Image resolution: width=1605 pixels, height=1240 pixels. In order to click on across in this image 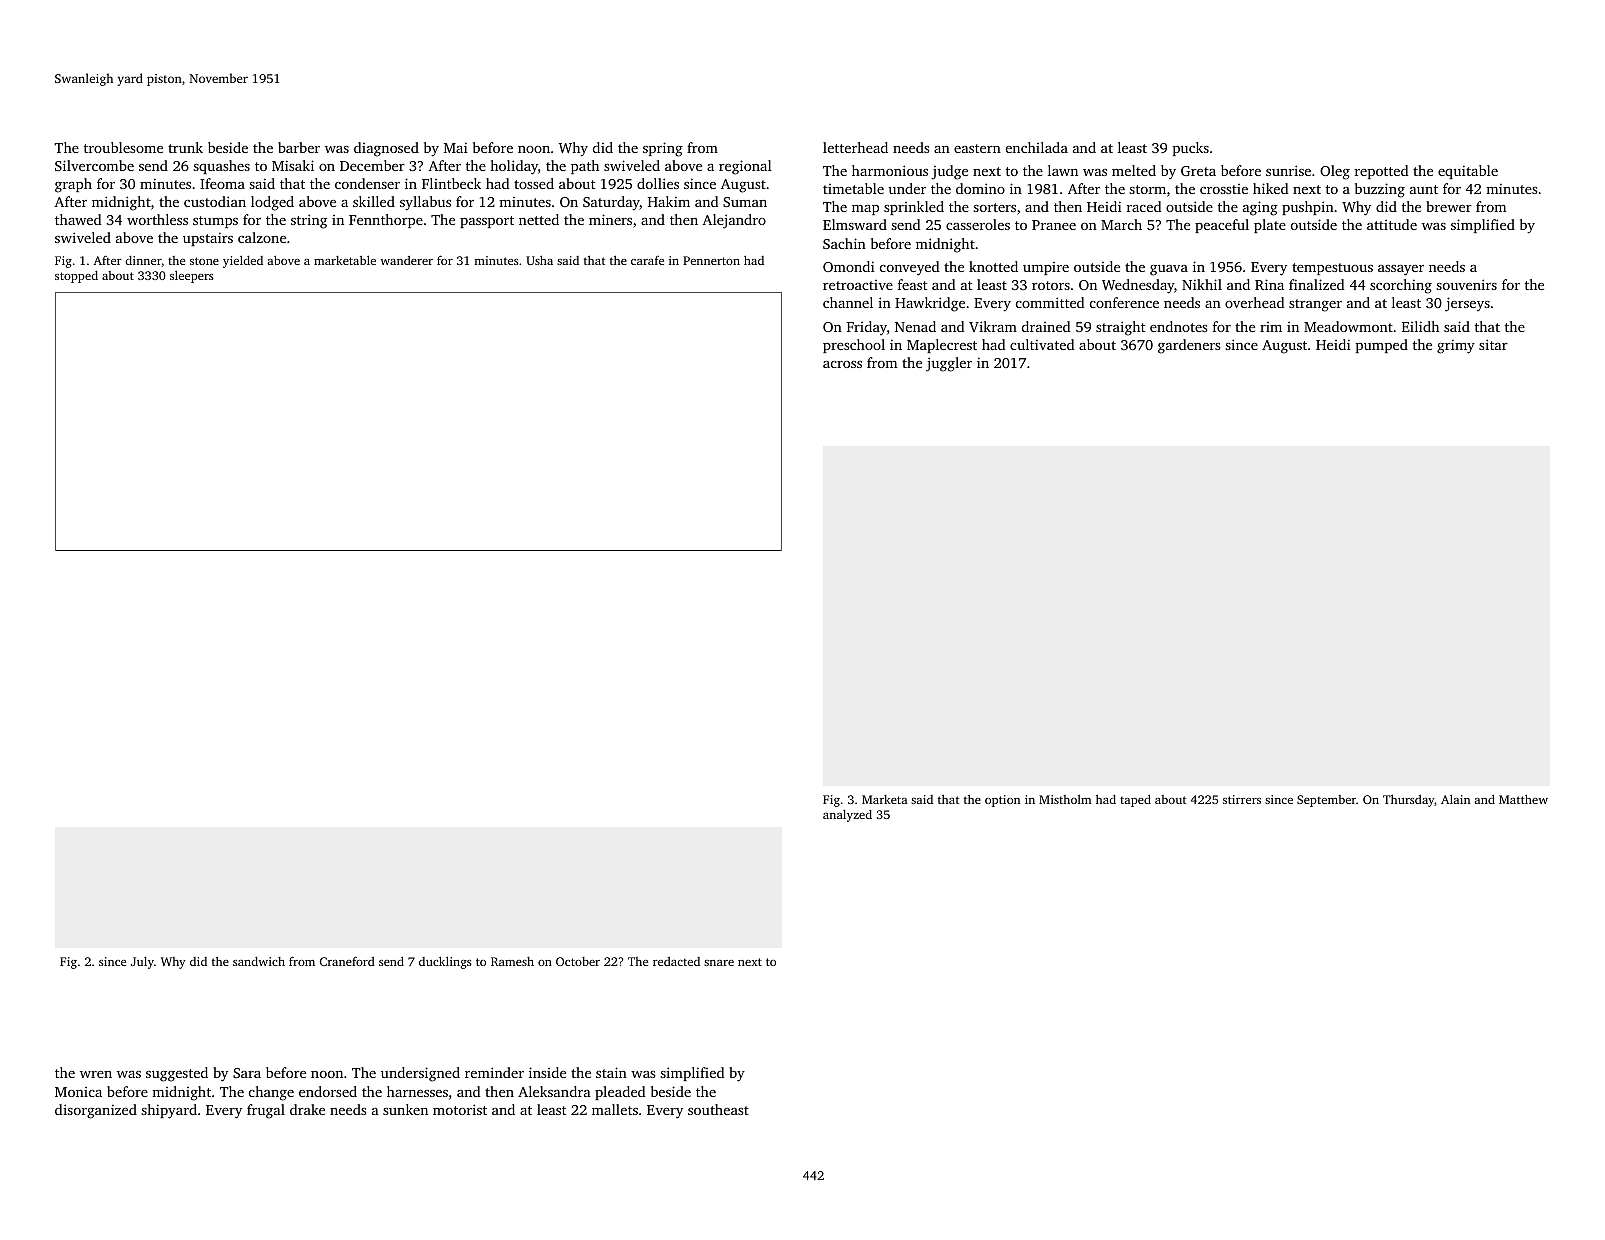, I will do `click(842, 364)`.
